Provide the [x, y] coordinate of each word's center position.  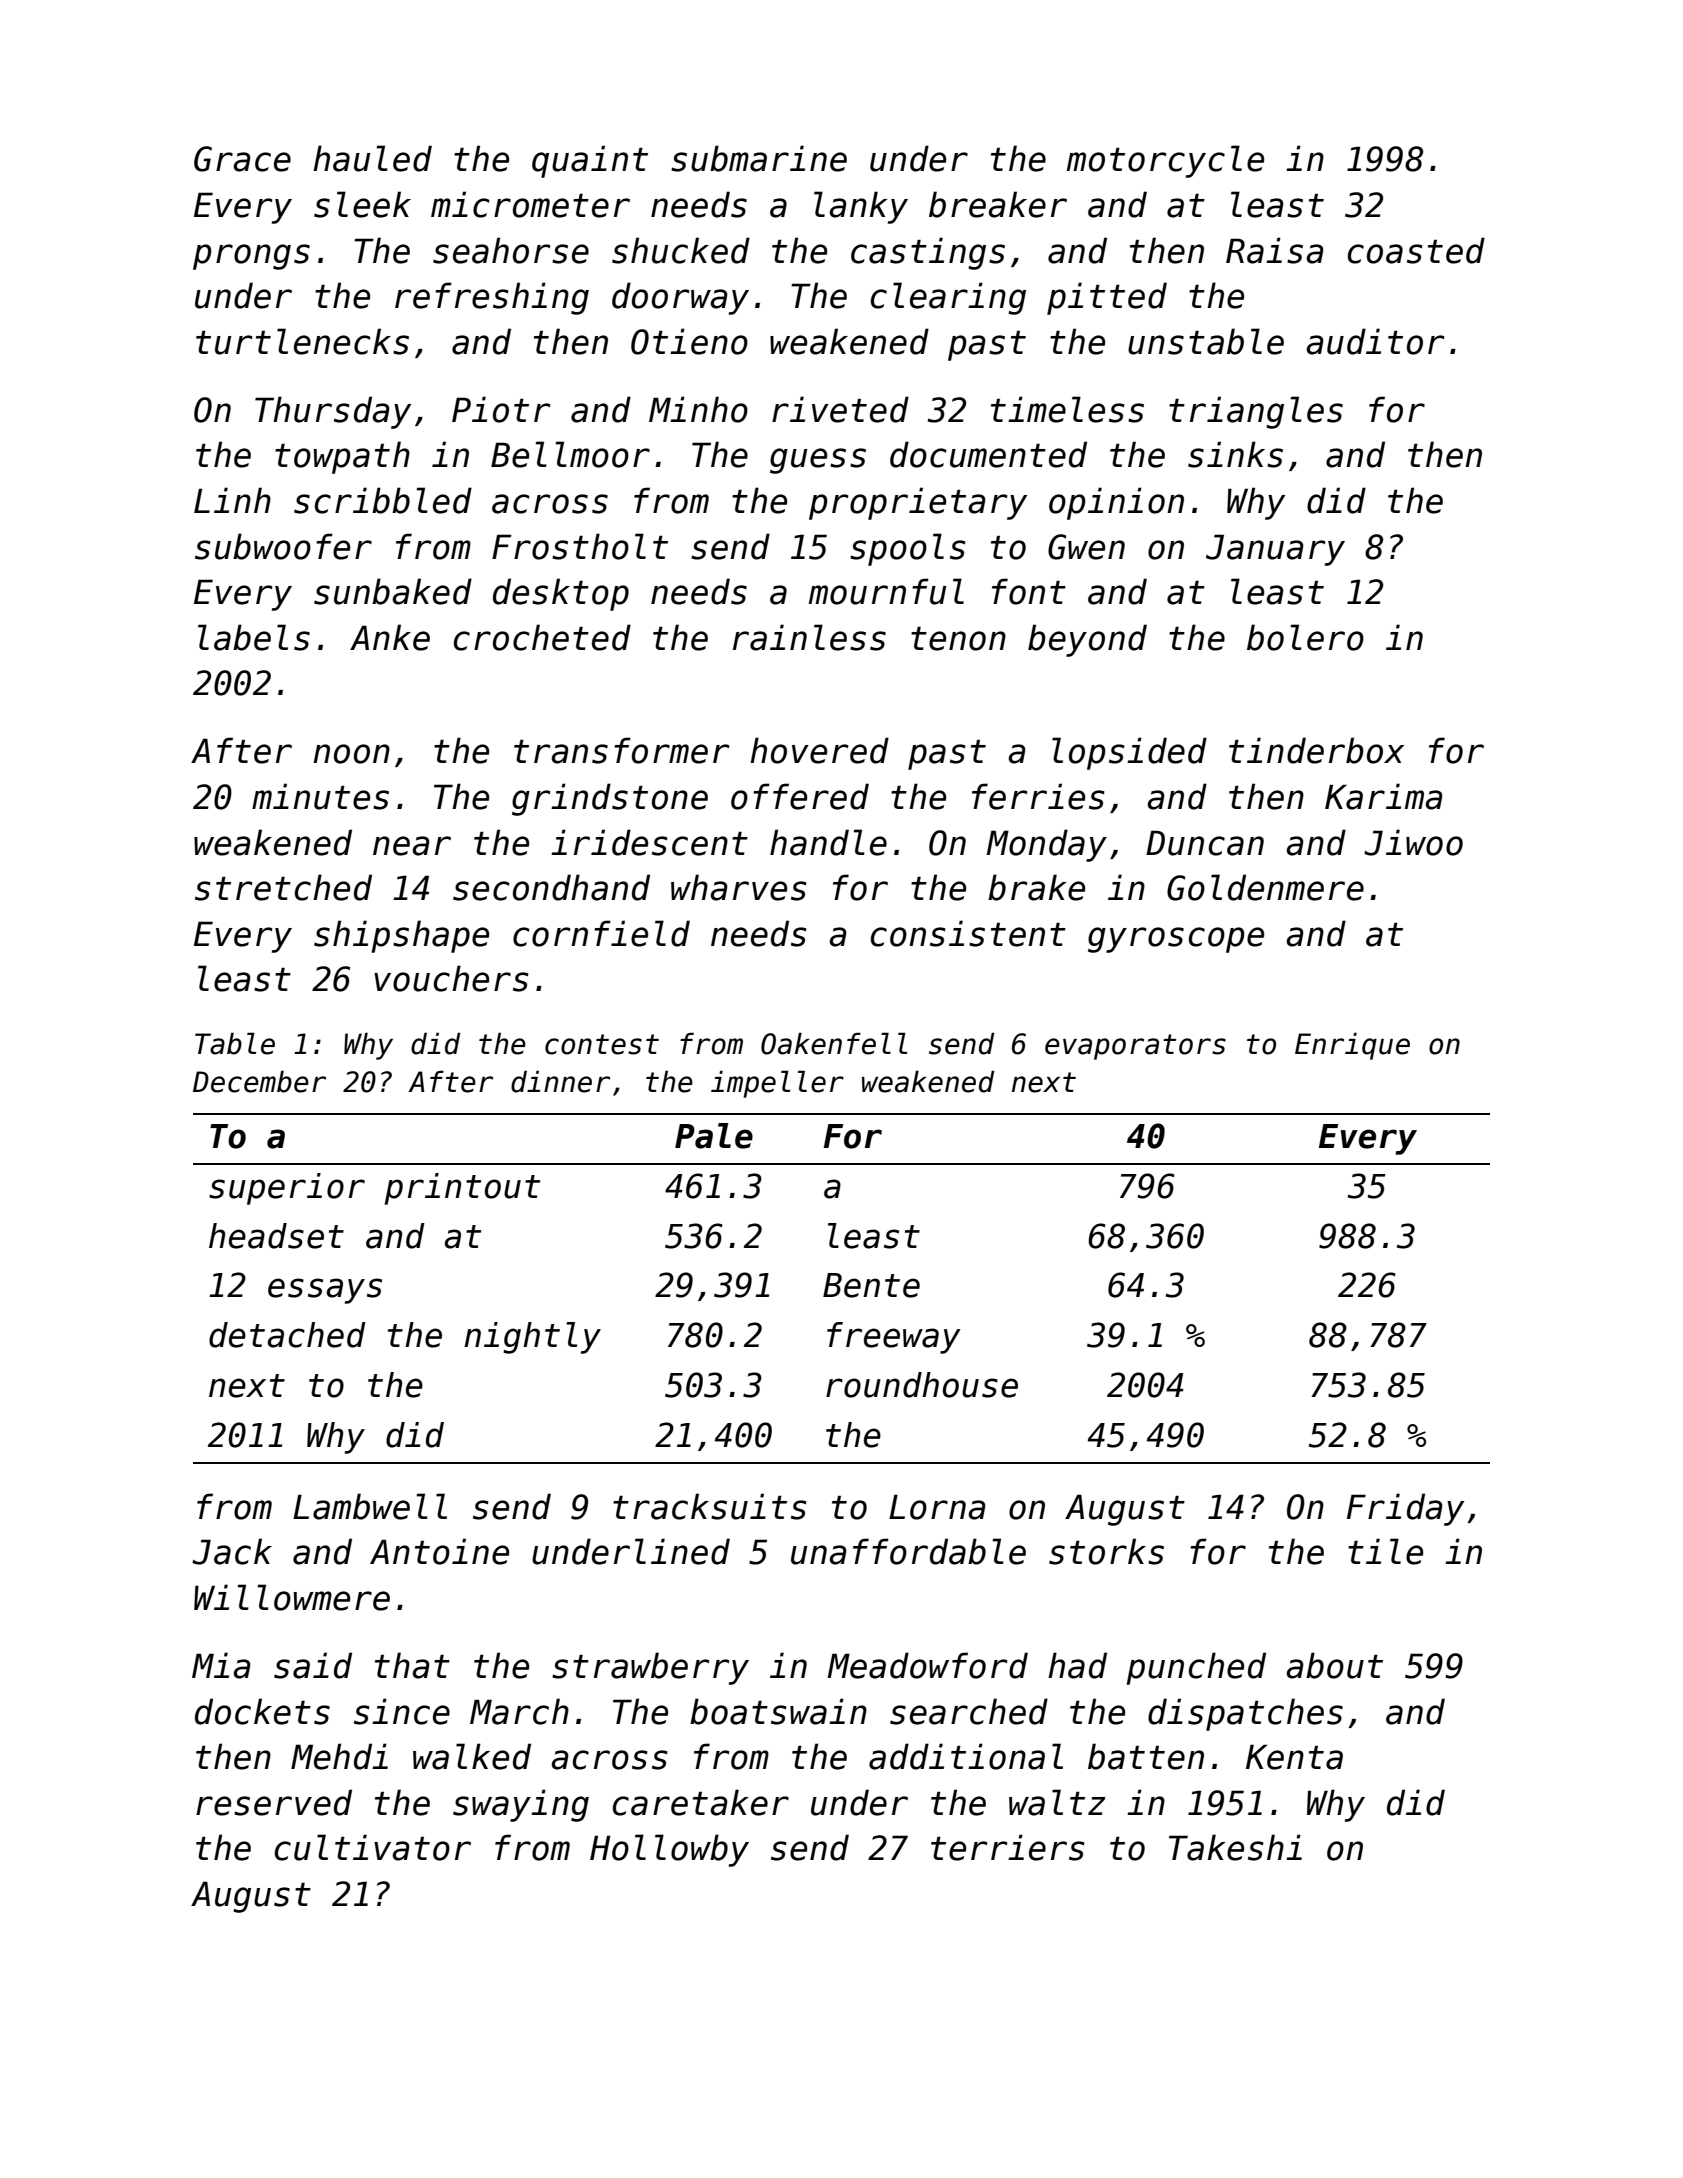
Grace [242, 159]
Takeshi [1235, 1847]
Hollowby [669, 1850]
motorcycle [1165, 161]
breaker [998, 204]
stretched [283, 887]
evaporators [1135, 1047]
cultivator [373, 1847]
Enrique [1352, 1046]
